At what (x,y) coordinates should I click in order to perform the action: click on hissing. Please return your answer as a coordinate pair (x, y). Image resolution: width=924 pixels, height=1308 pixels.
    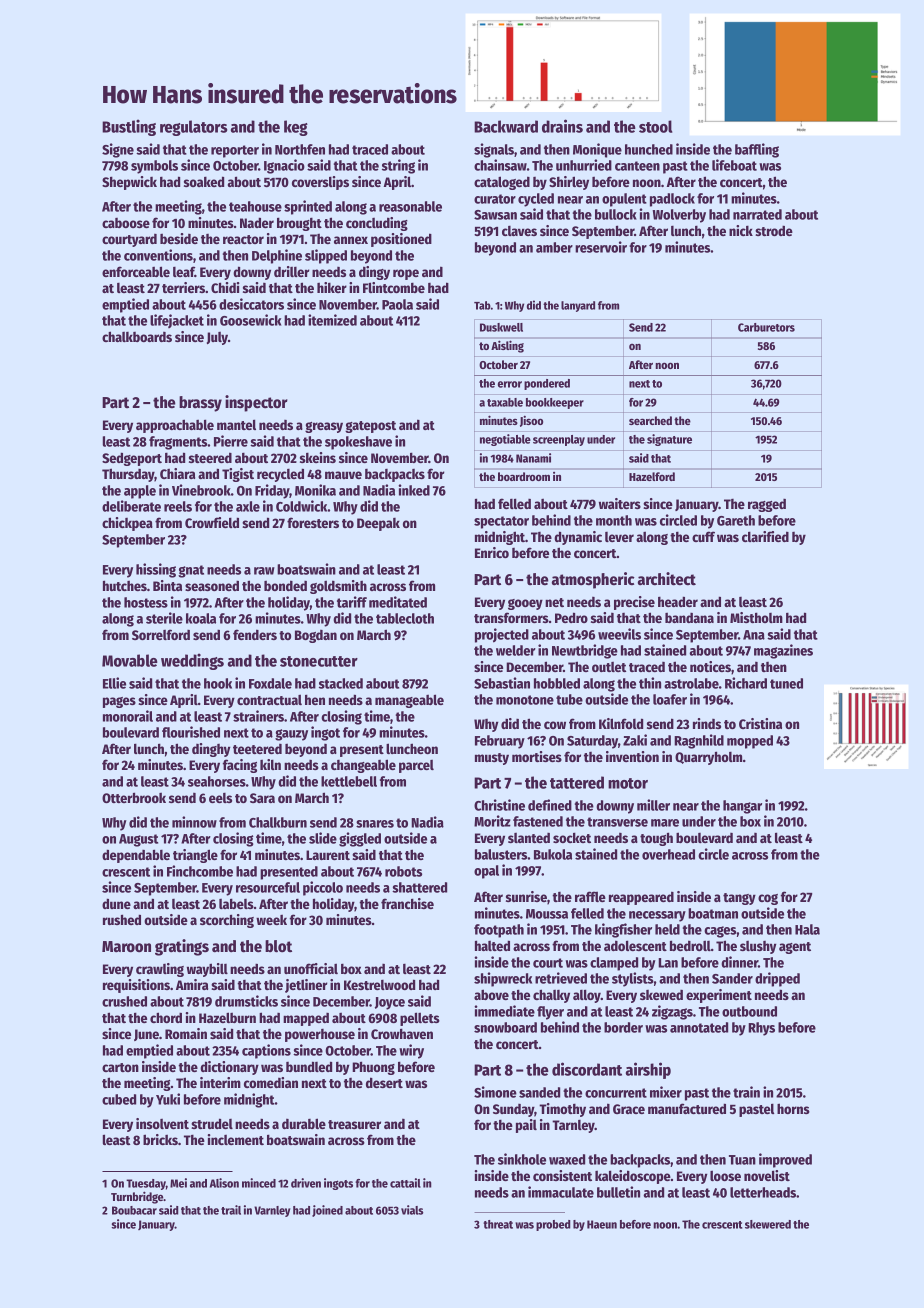
    Looking at the image, I should click on (156, 570).
